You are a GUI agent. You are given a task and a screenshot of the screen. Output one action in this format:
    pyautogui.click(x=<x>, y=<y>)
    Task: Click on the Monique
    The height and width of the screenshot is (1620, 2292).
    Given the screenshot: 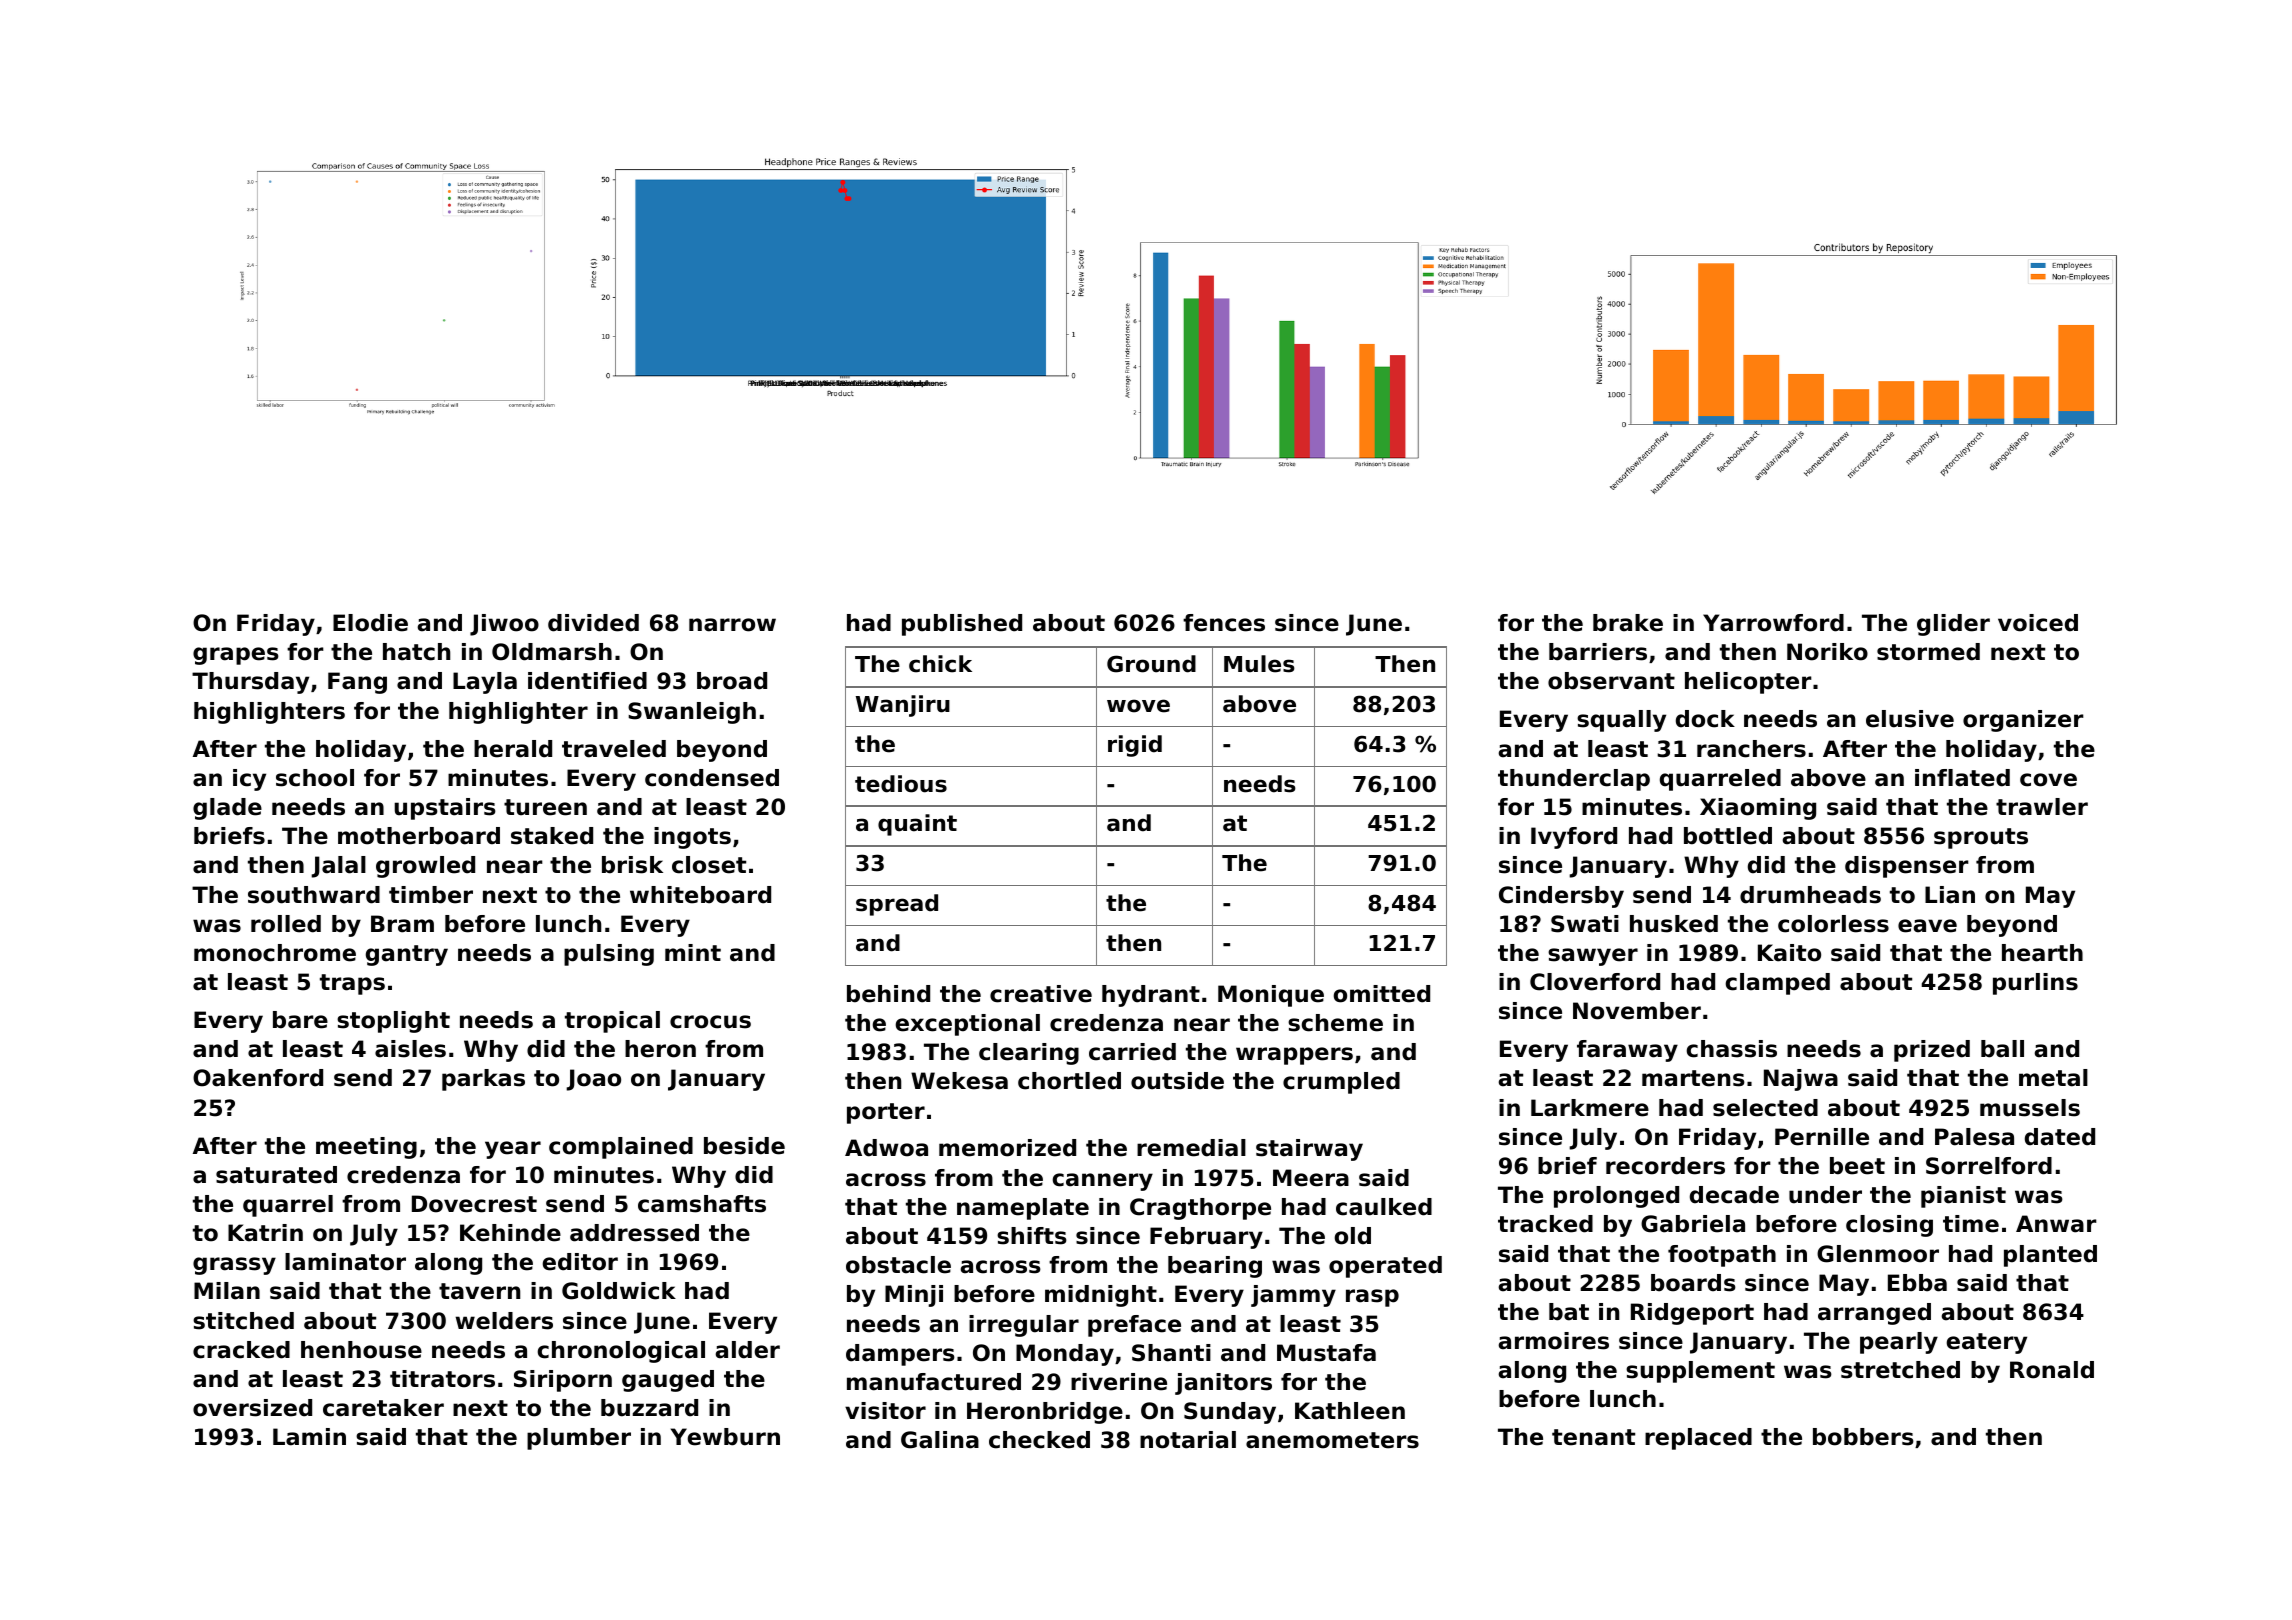 What is the action you would take?
    pyautogui.click(x=1271, y=996)
